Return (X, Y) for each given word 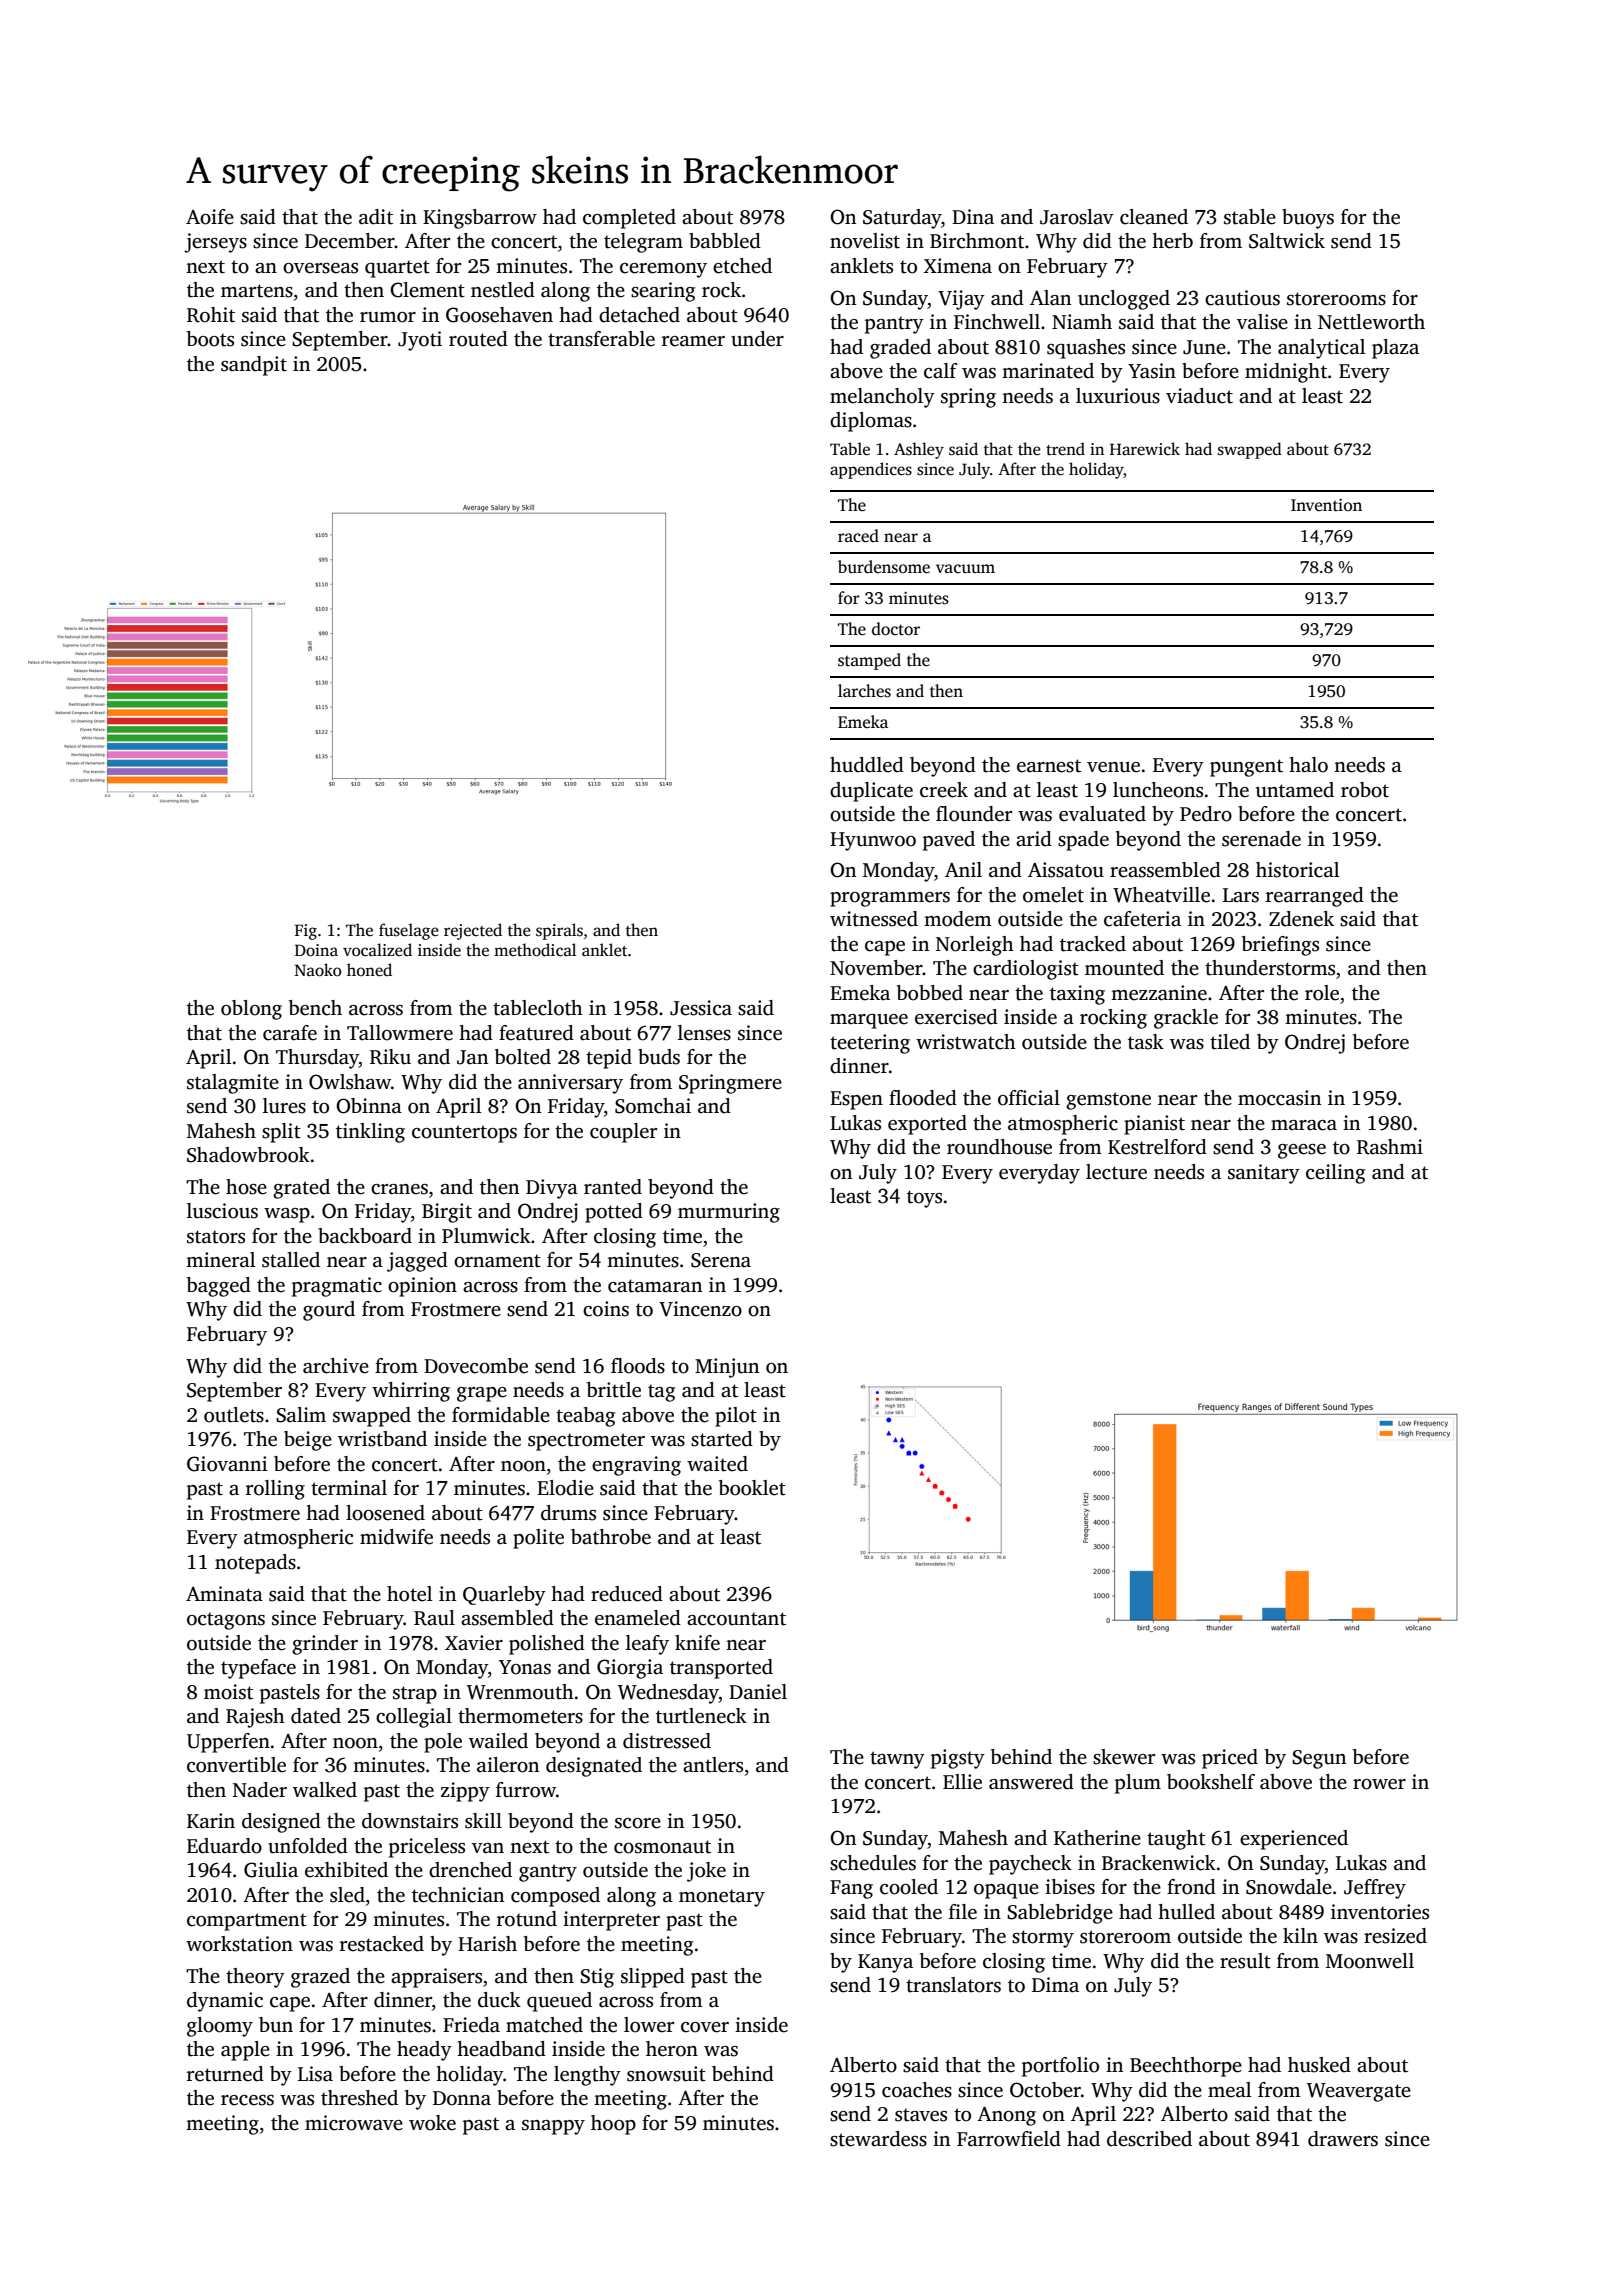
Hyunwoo (873, 841)
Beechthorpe (1186, 2067)
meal (1230, 2090)
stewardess (878, 2139)
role (1322, 993)
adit (376, 217)
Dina (973, 217)
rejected (473, 931)
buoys (1308, 219)
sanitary (1264, 1174)
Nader (260, 1790)
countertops (464, 1134)
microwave (354, 2123)
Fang (851, 1889)
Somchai (653, 1106)
